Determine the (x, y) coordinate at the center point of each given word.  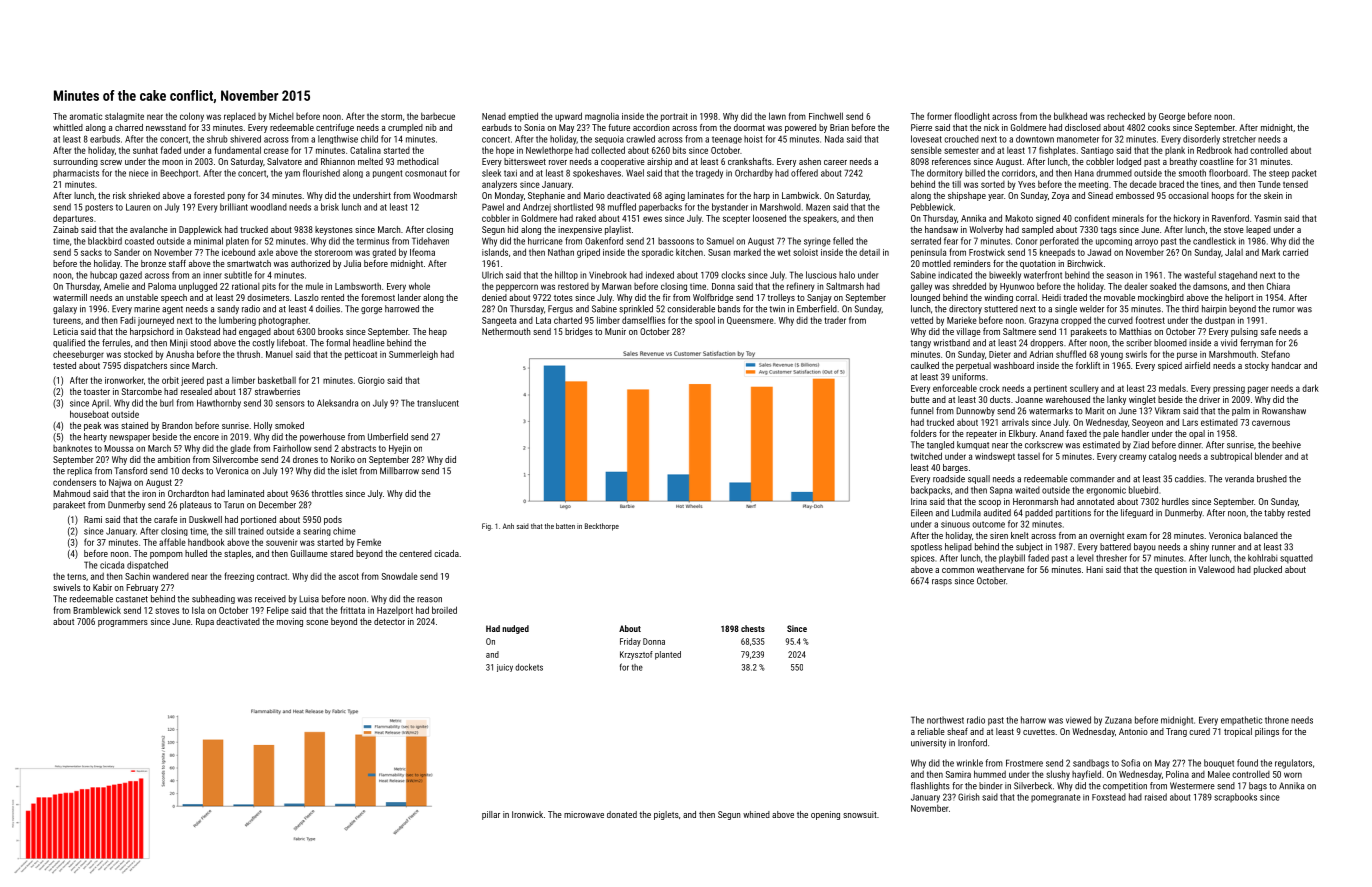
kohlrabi (1263, 558)
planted (668, 655)
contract (272, 576)
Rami (93, 519)
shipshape (967, 196)
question (1171, 570)
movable (1119, 297)
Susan (719, 252)
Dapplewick (200, 230)
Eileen (922, 513)
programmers (123, 623)
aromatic (86, 116)
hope (505, 151)
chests (753, 628)
